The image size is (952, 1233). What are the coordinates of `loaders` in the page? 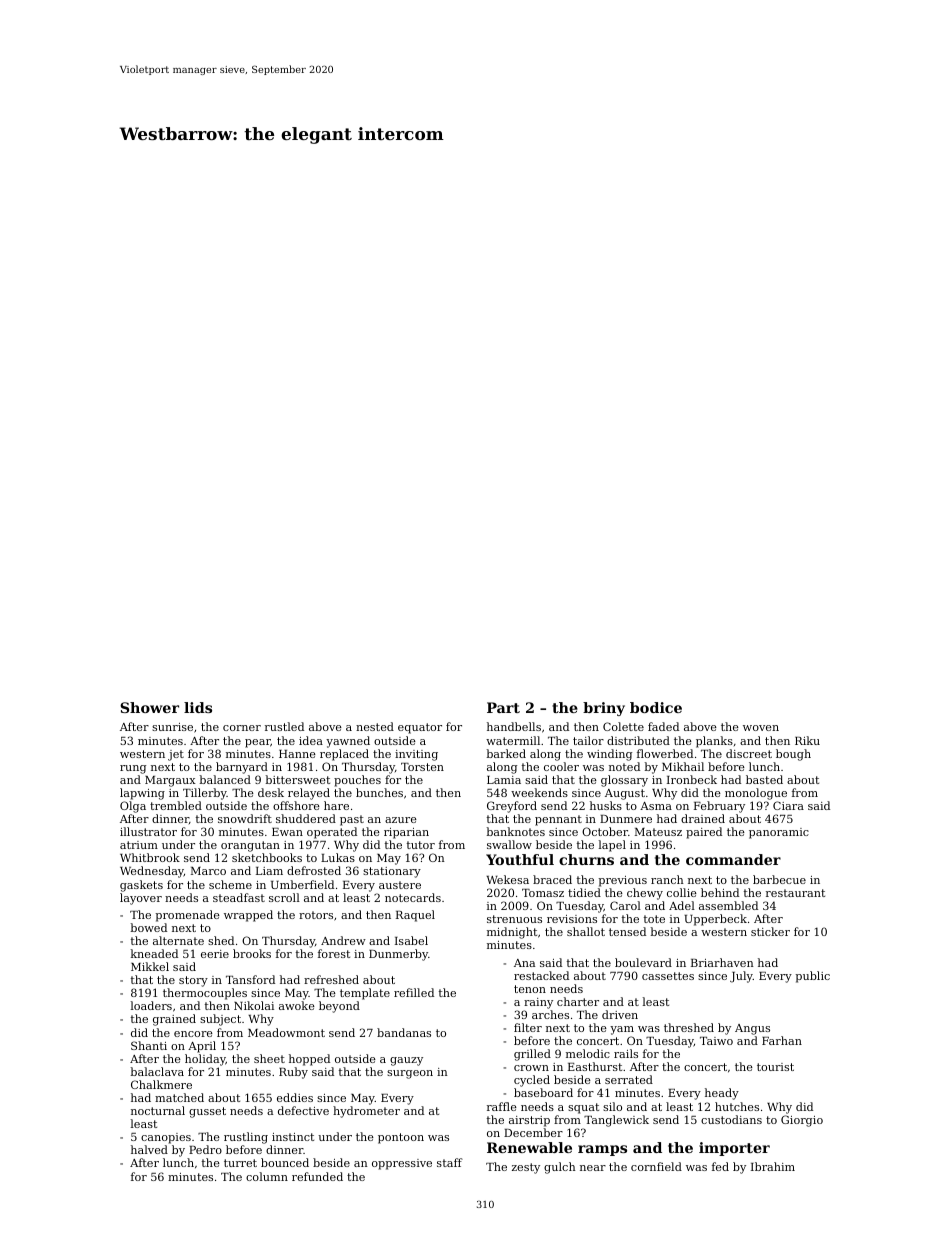 It's located at (151, 1005).
